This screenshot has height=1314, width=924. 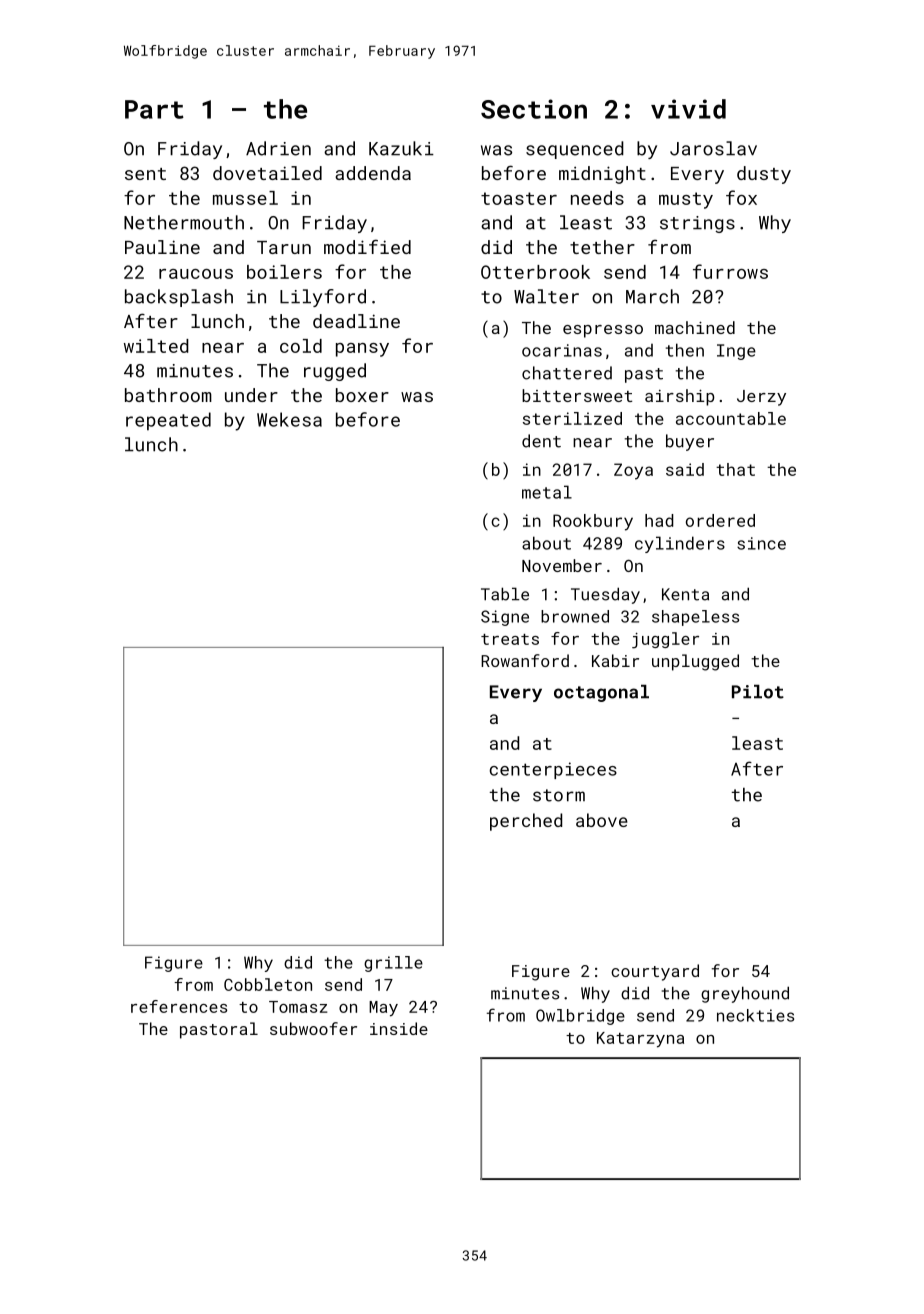 I want to click on repeated, so click(x=168, y=421).
